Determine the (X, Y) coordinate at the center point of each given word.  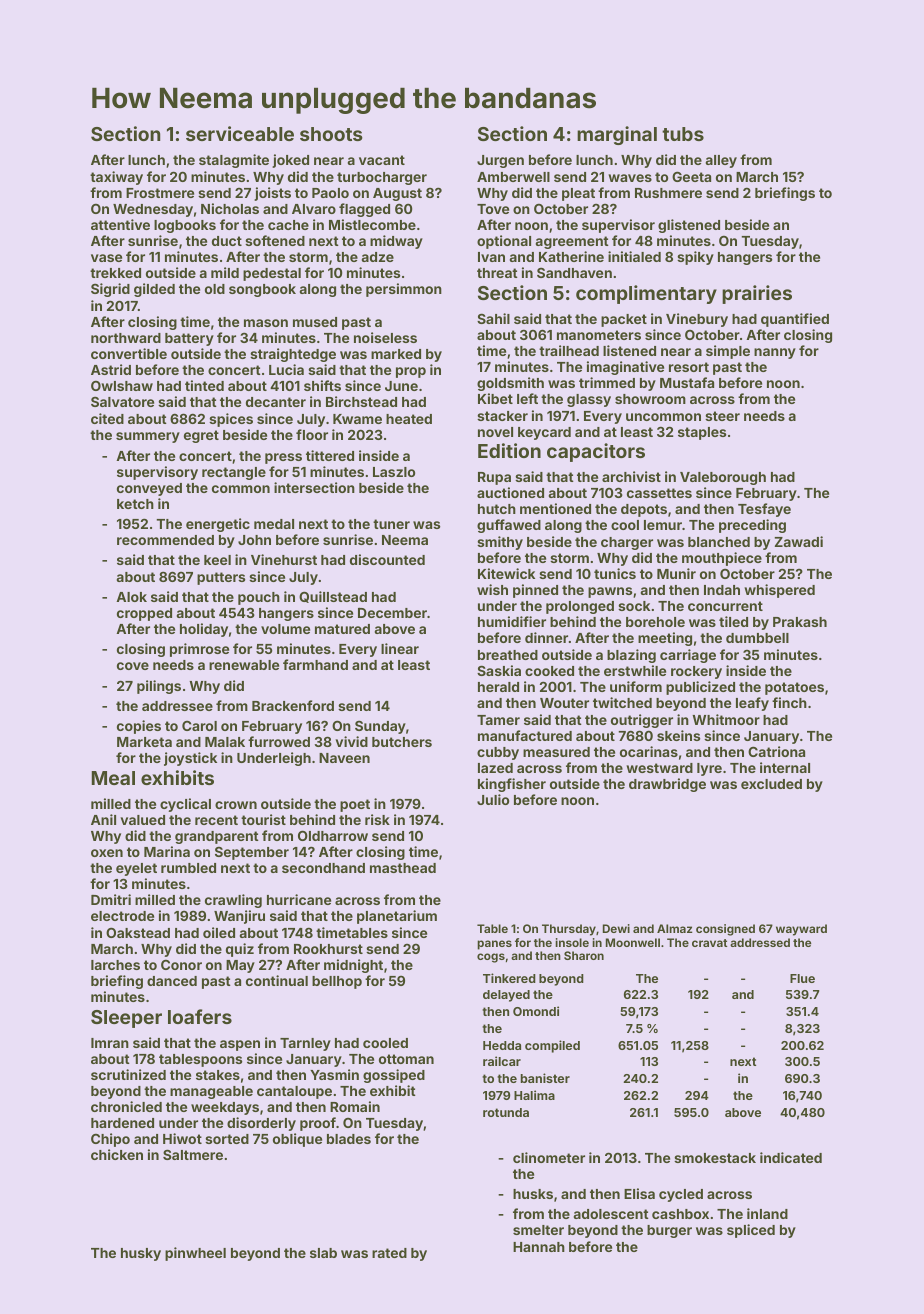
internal (785, 767)
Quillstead (333, 597)
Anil (103, 819)
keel (217, 560)
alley (721, 161)
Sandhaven (574, 272)
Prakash (800, 622)
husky (141, 1254)
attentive (120, 224)
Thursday (569, 930)
